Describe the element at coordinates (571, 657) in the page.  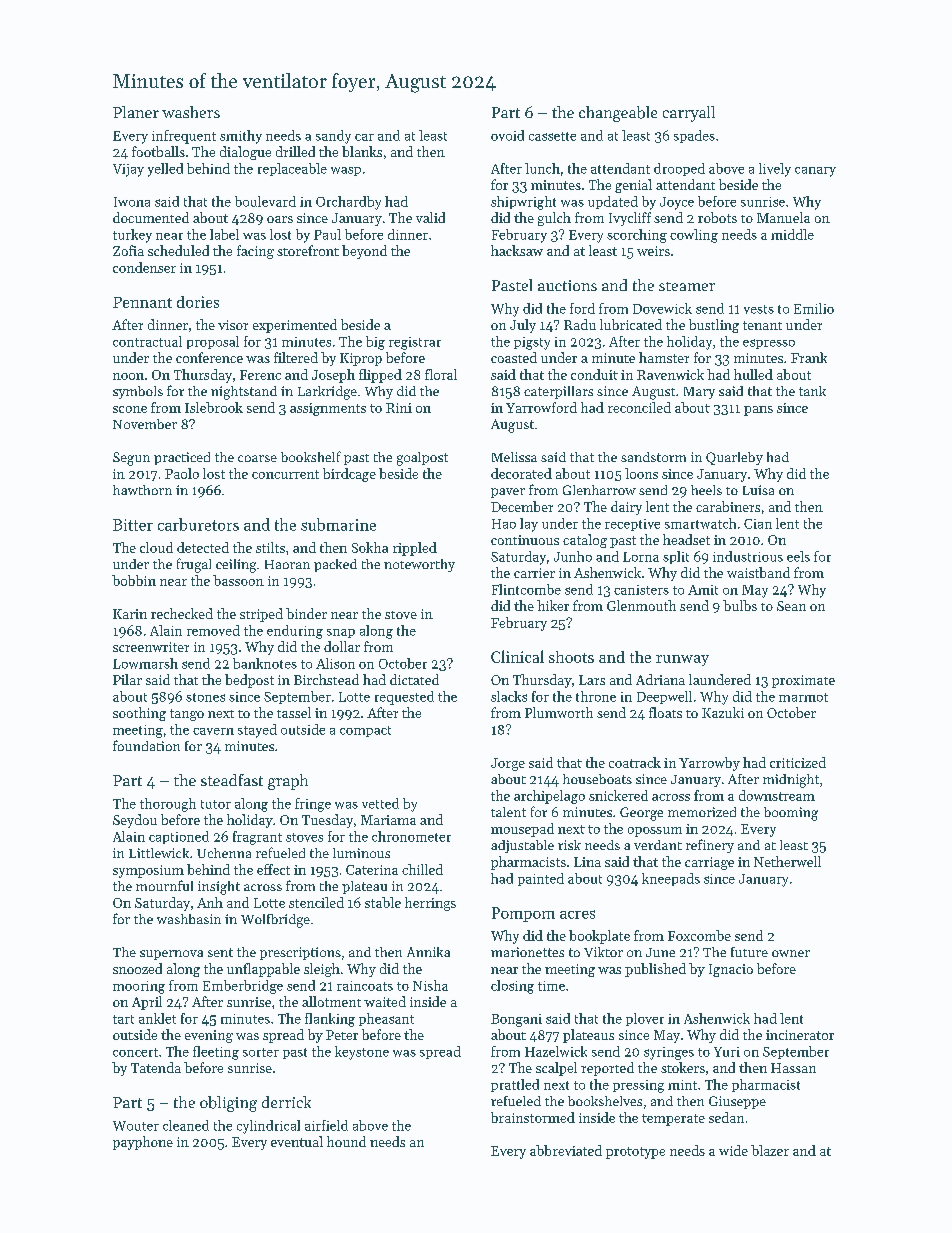
I see `shoots` at that location.
